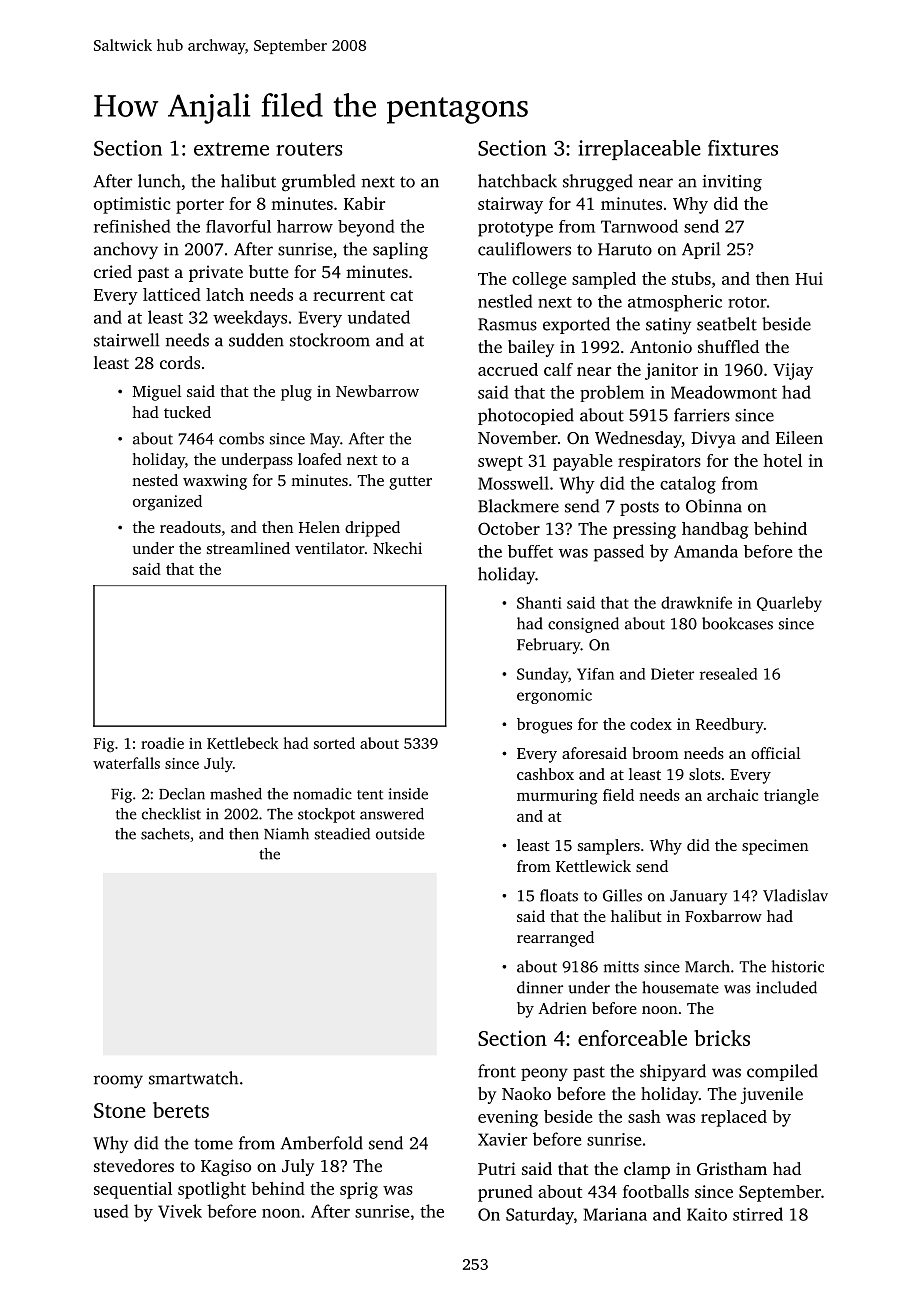 The height and width of the screenshot is (1311, 924). I want to click on Saturday, so click(540, 1216).
